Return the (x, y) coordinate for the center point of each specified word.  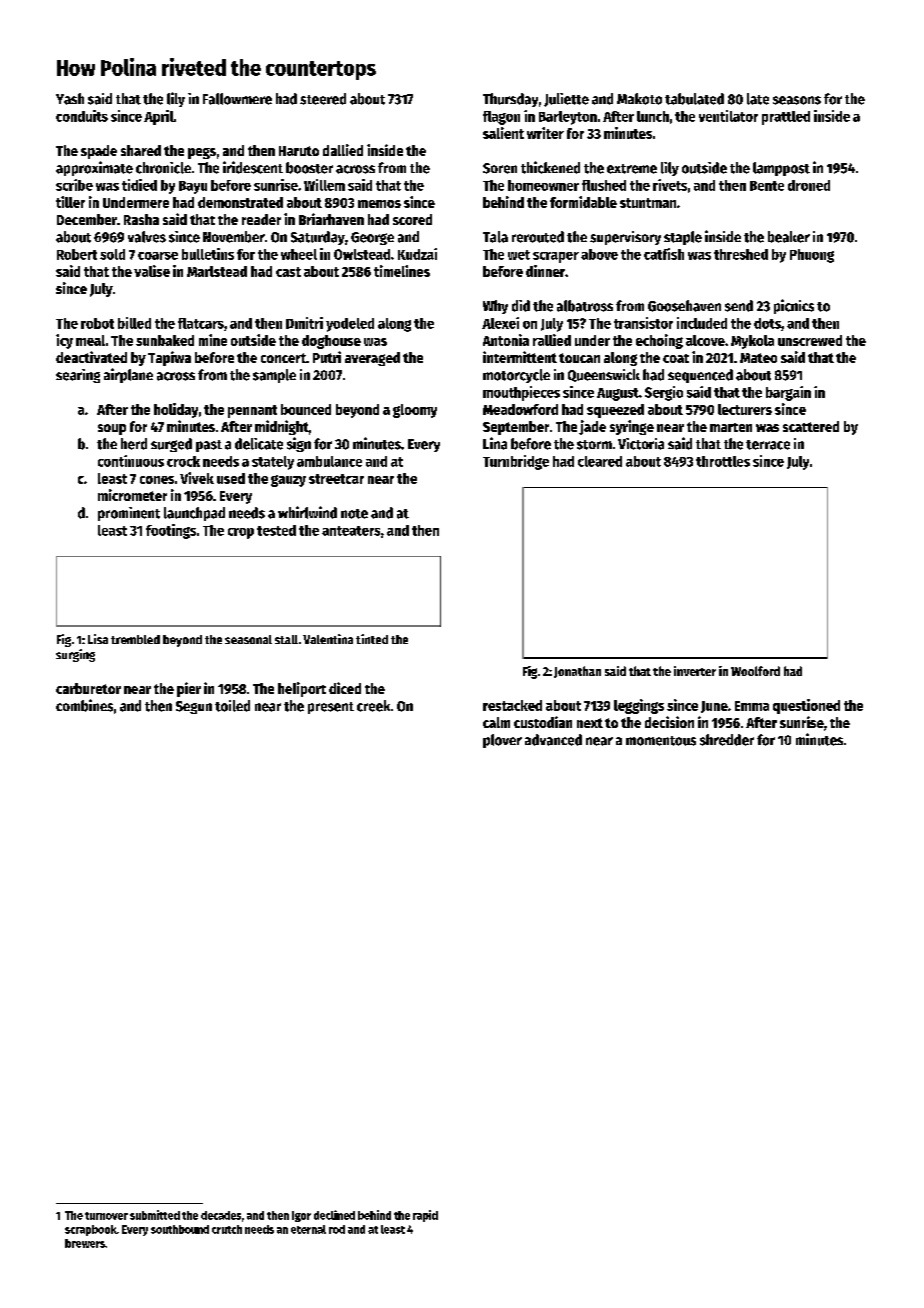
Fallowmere (237, 99)
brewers (85, 1243)
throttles (723, 461)
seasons (797, 100)
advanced (553, 740)
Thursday (510, 100)
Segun (194, 707)
